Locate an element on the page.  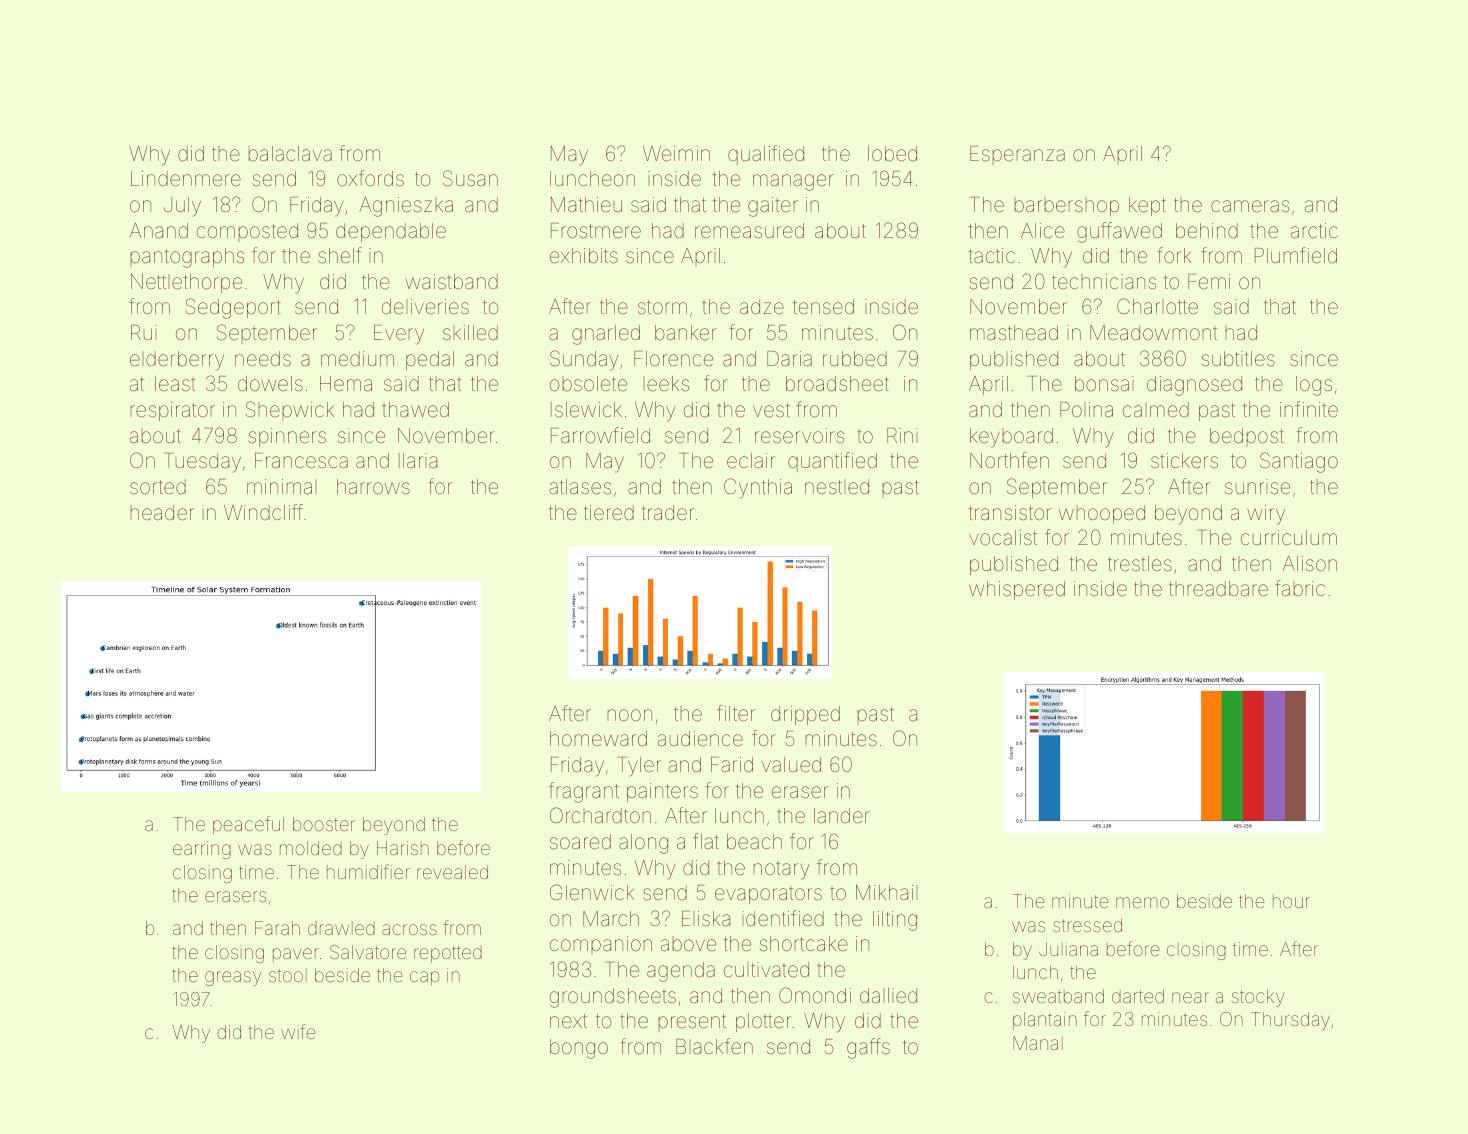
lobed is located at coordinates (892, 153).
